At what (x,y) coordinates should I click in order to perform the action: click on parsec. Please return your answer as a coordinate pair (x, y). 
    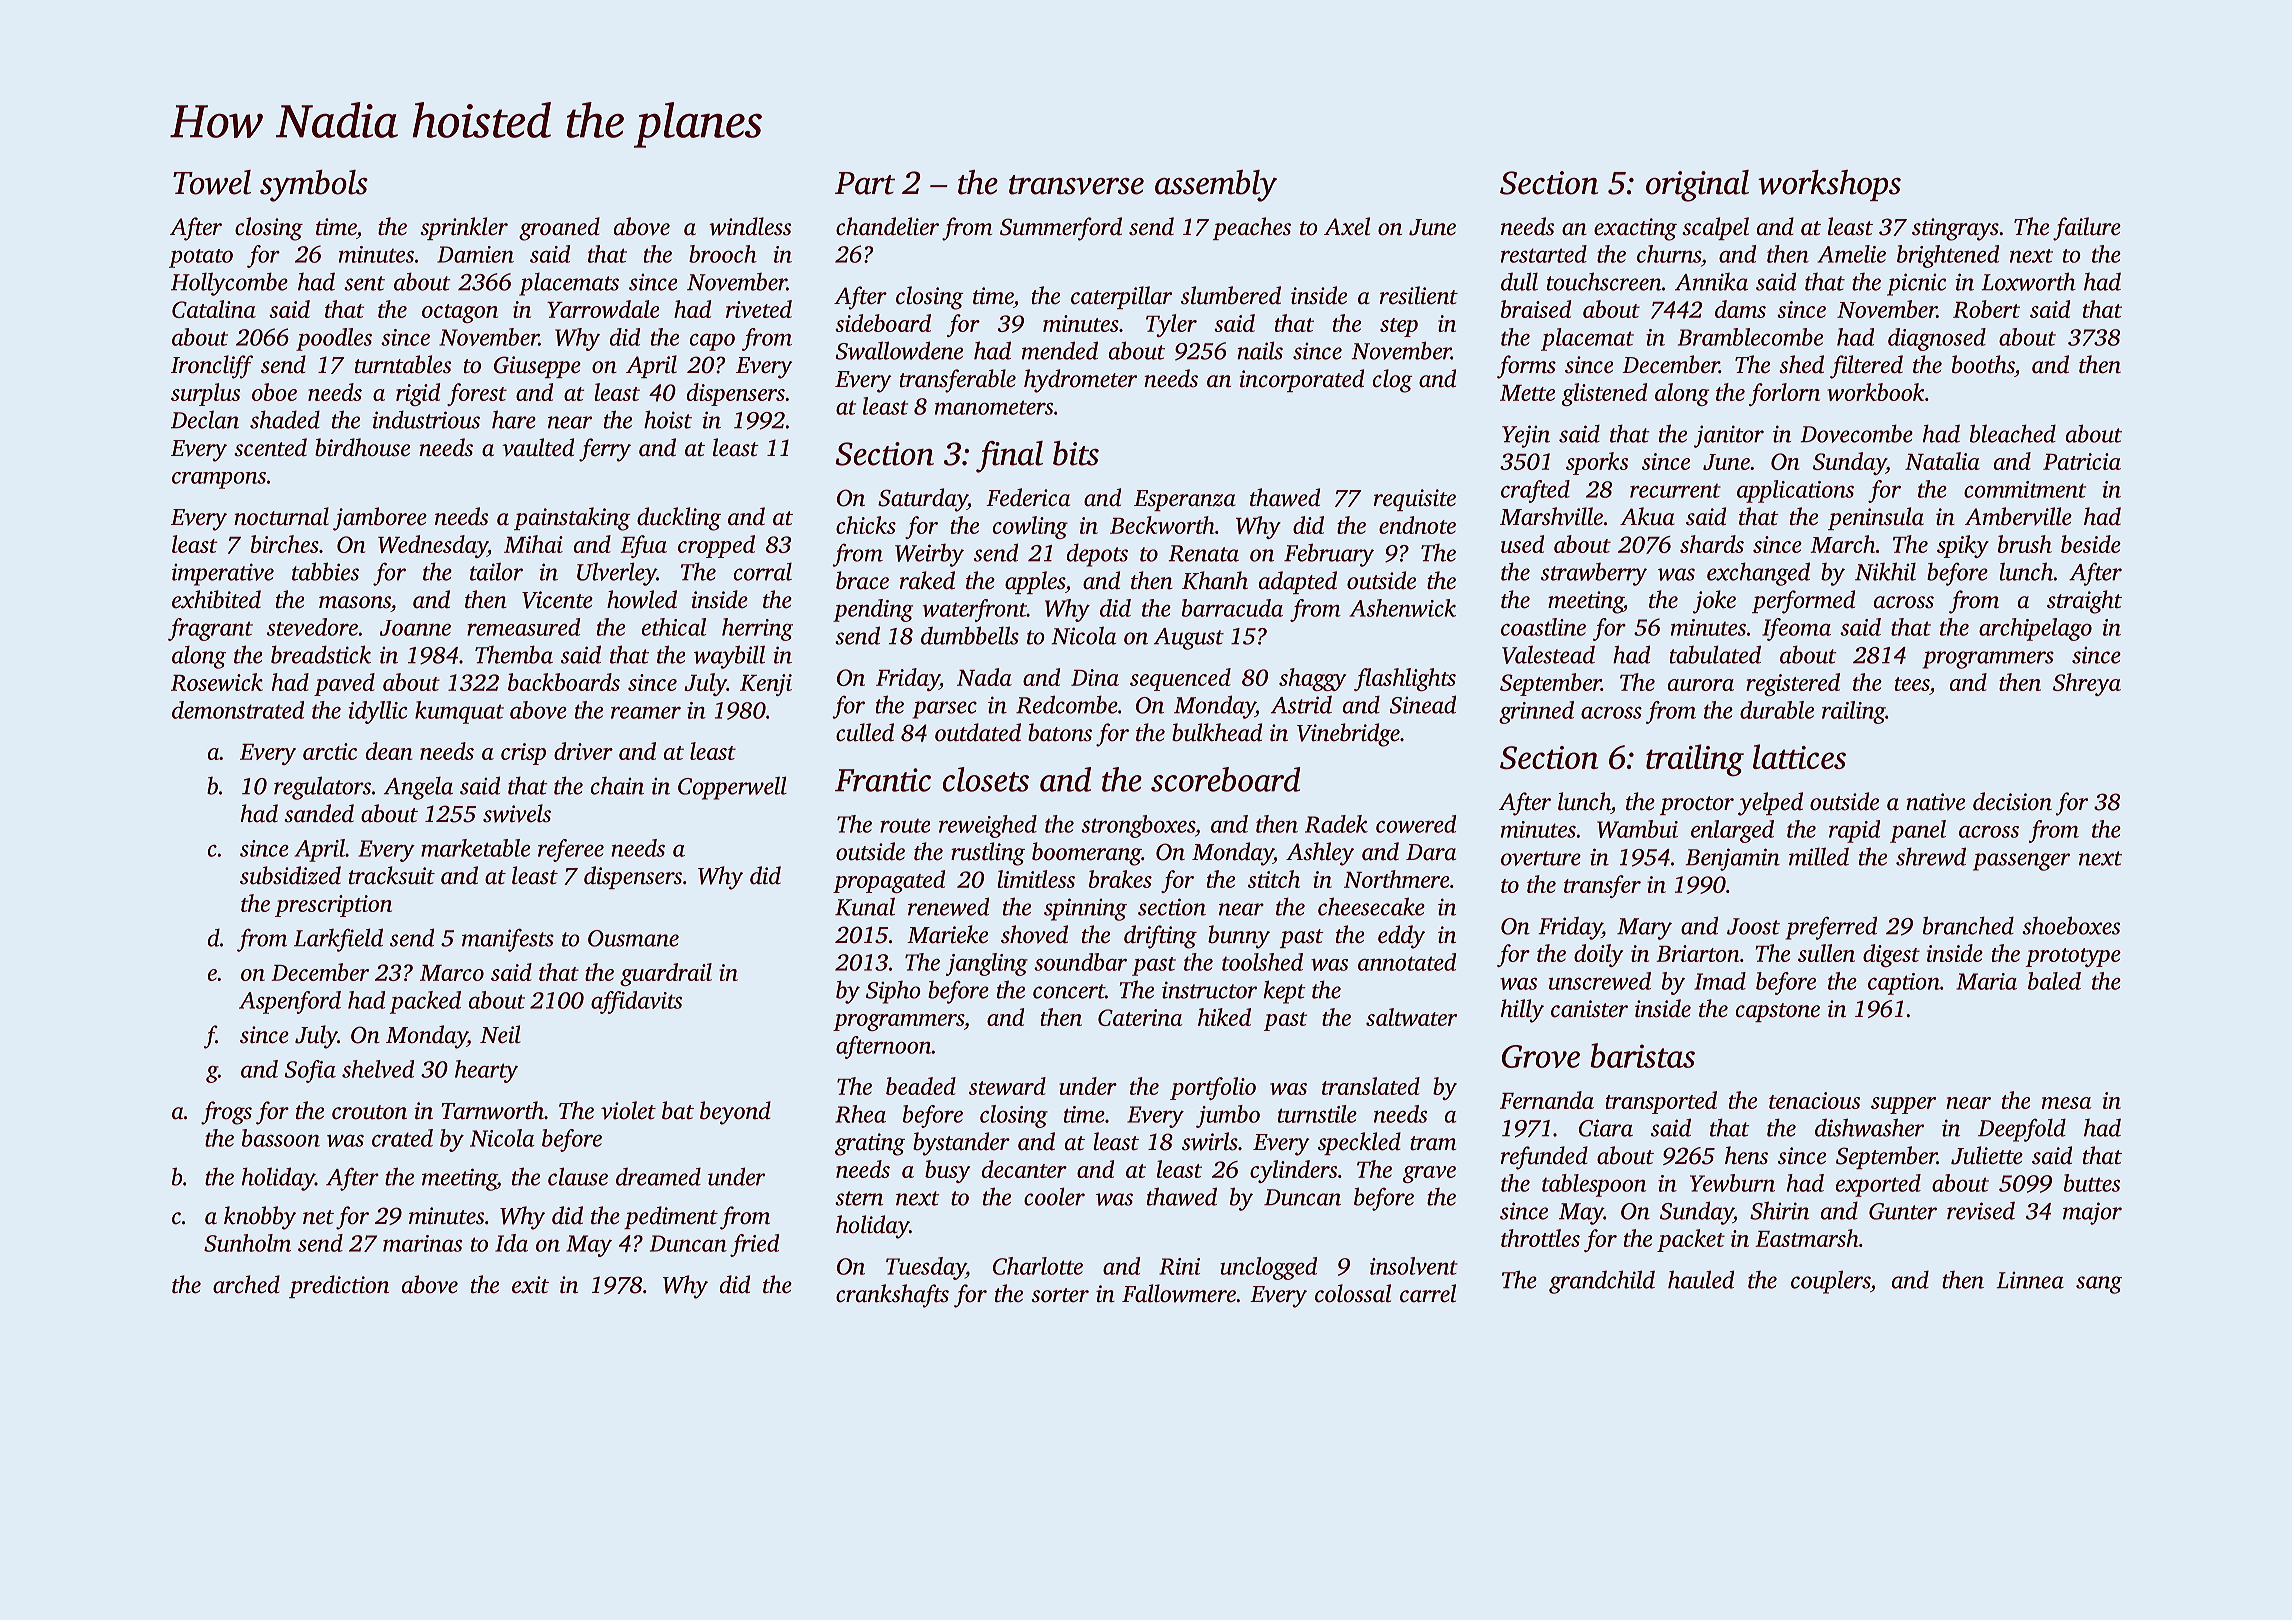
    Looking at the image, I should click on (944, 710).
